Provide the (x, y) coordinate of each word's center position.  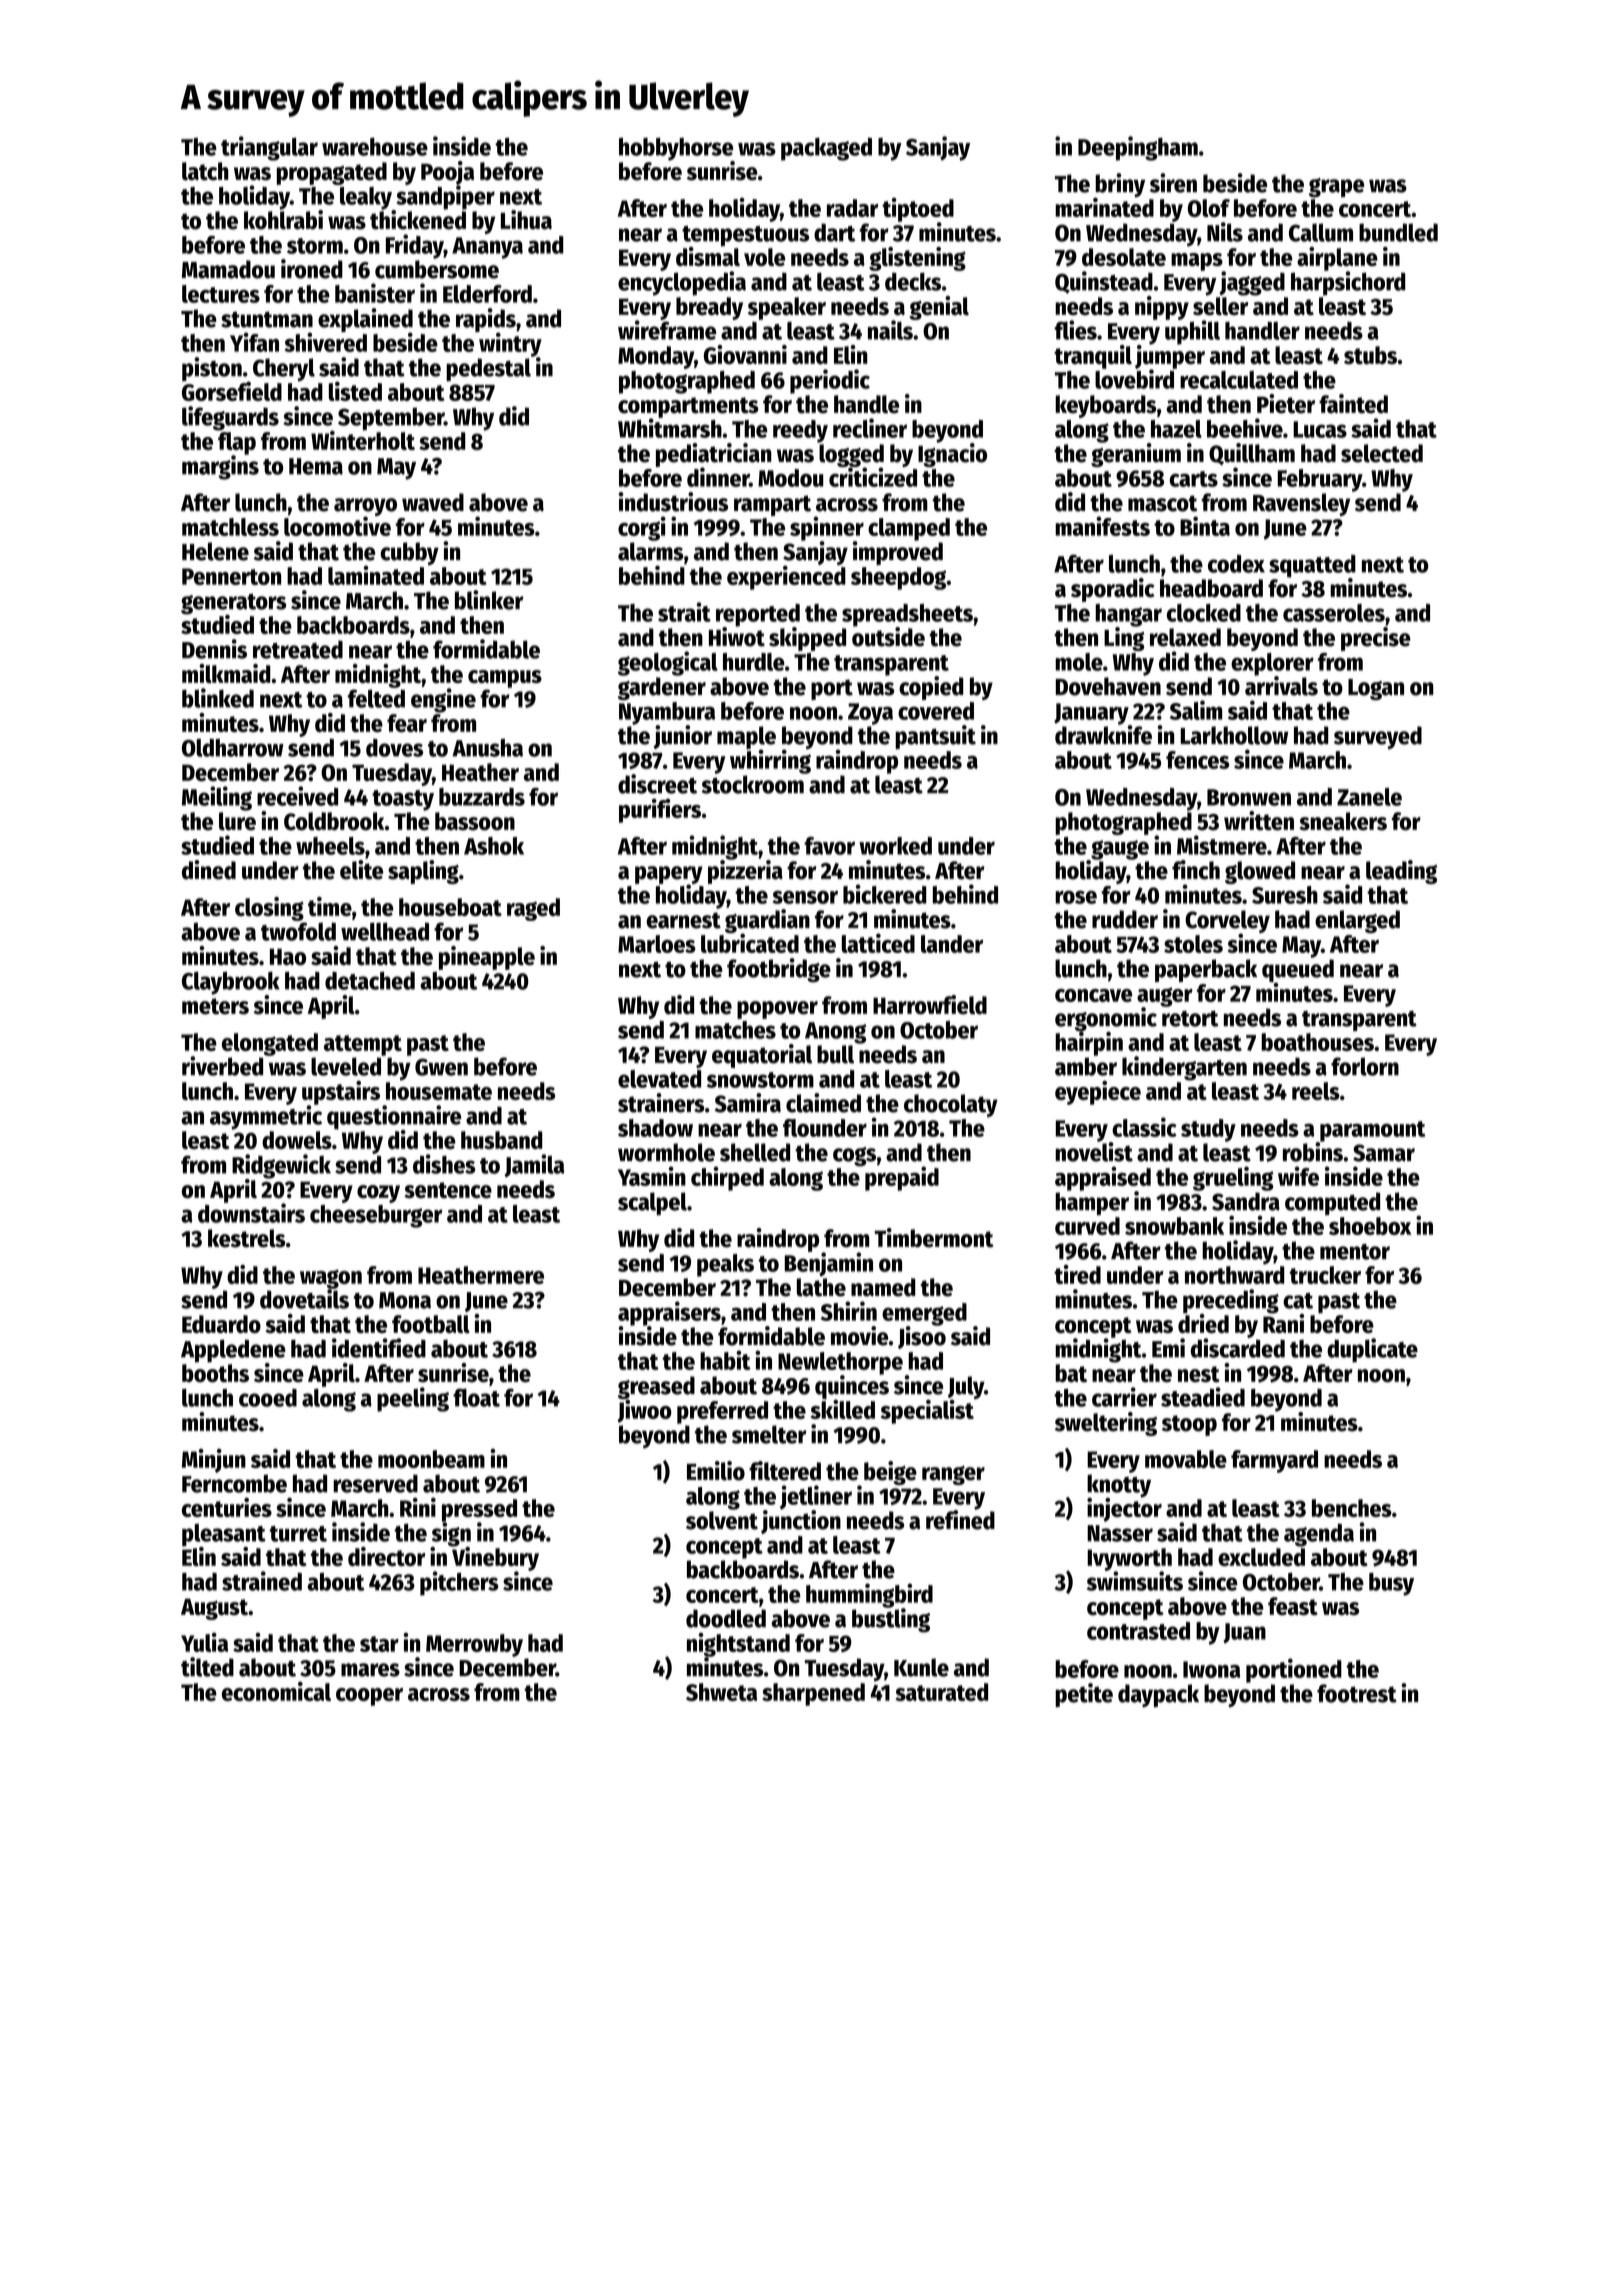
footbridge (779, 970)
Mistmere (1222, 845)
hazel (1176, 429)
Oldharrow (233, 748)
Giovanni (745, 354)
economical (276, 1691)
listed (355, 391)
